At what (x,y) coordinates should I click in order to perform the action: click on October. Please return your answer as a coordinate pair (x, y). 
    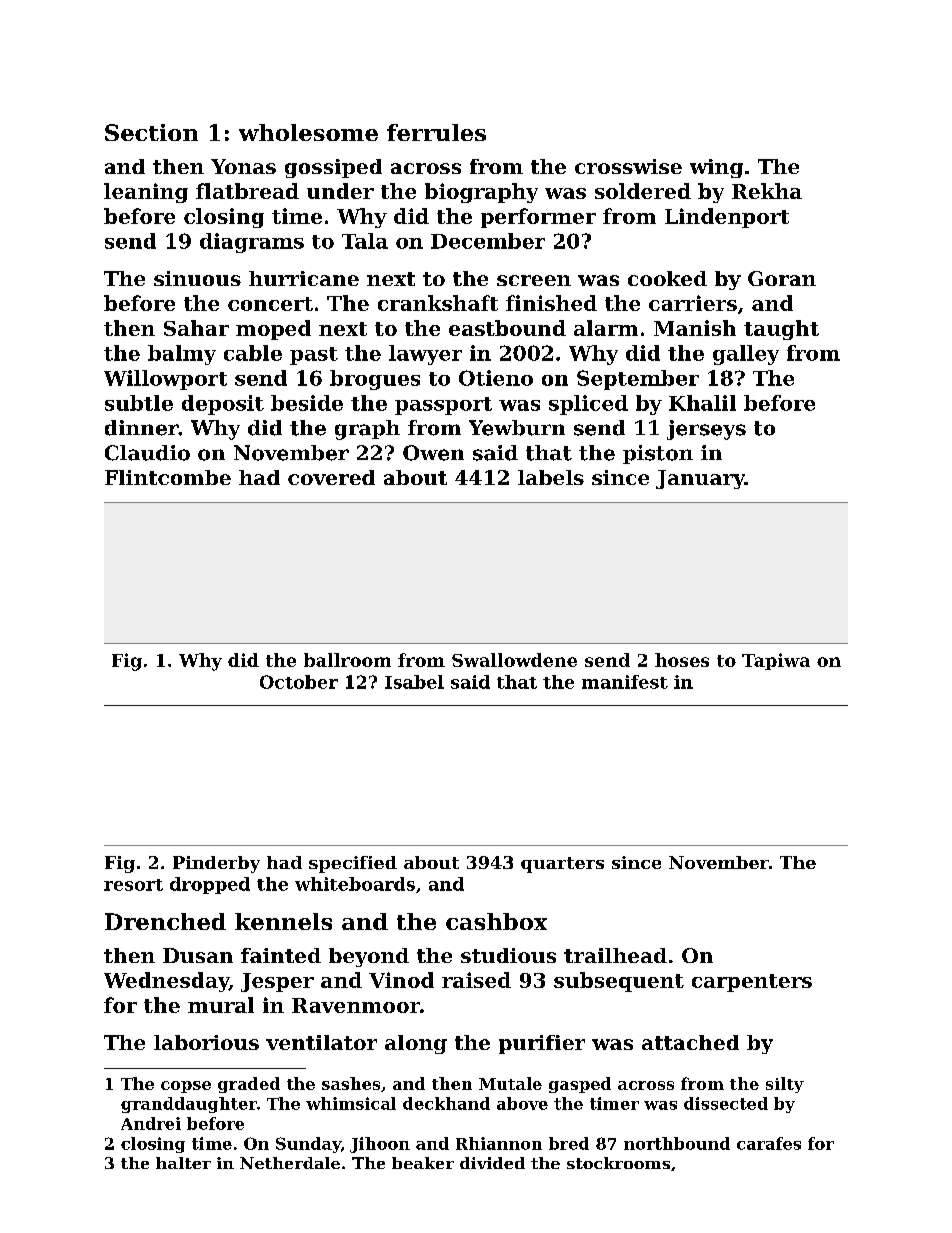
    Looking at the image, I should click on (299, 682).
